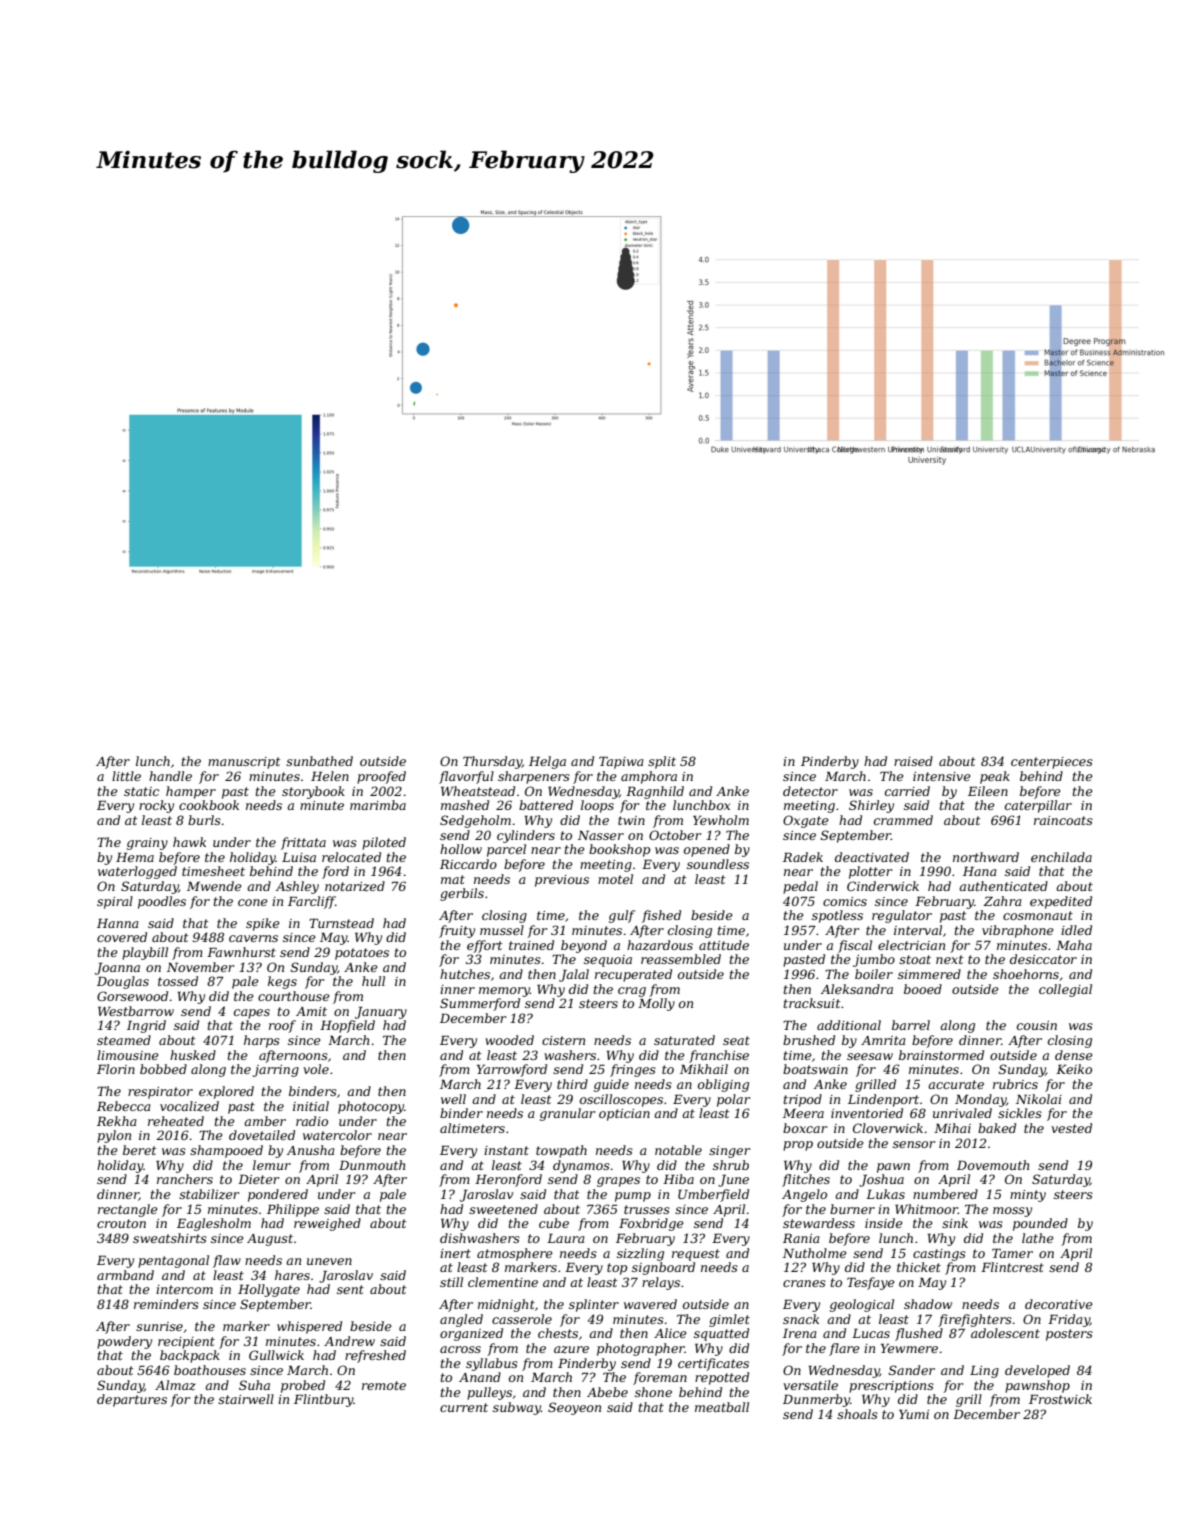 Image resolution: width=1190 pixels, height=1540 pixels. I want to click on grainy, so click(147, 844).
